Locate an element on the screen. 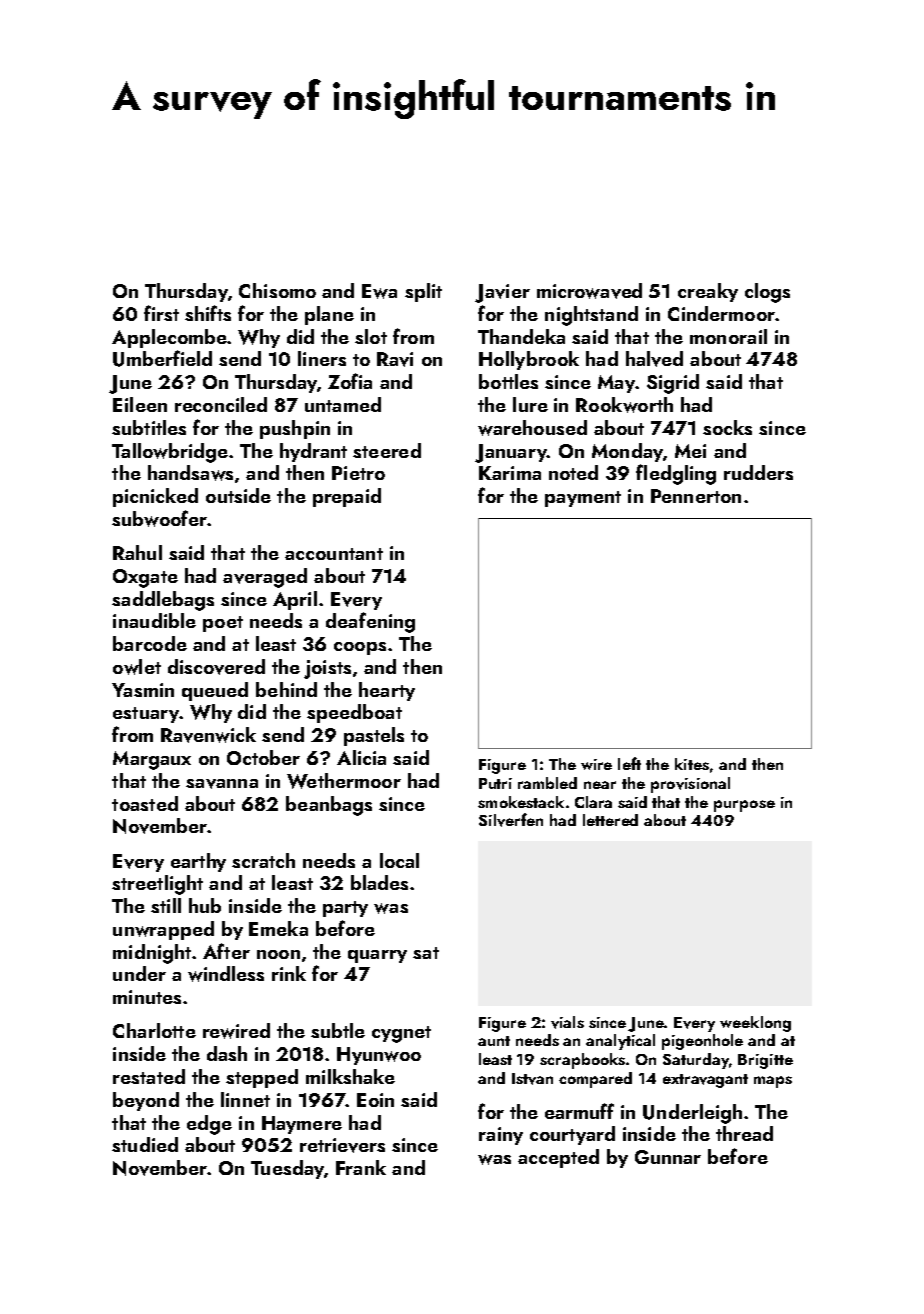 This screenshot has height=1314, width=924. accountant is located at coordinates (334, 554).
